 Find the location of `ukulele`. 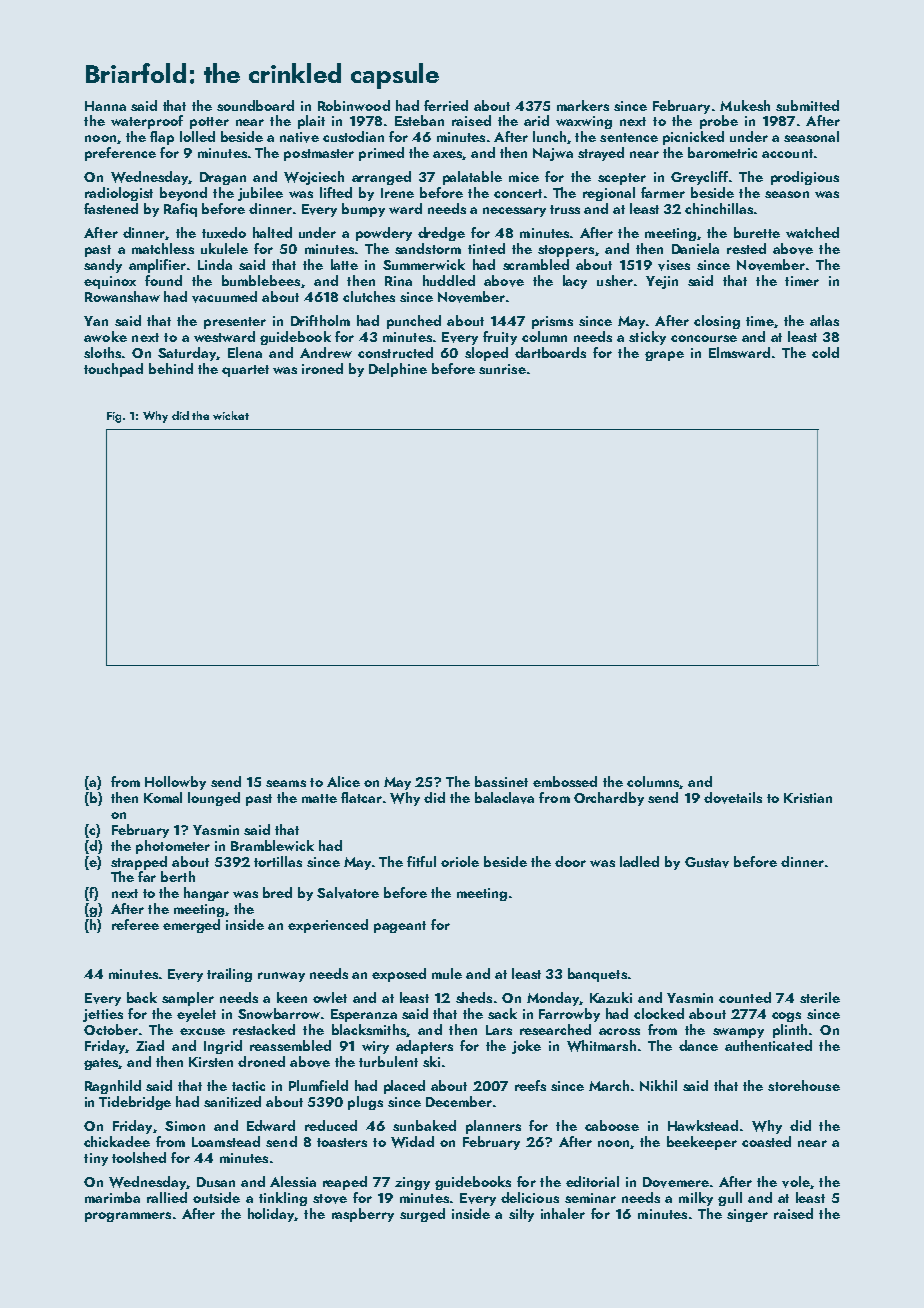

ukulele is located at coordinates (224, 248).
